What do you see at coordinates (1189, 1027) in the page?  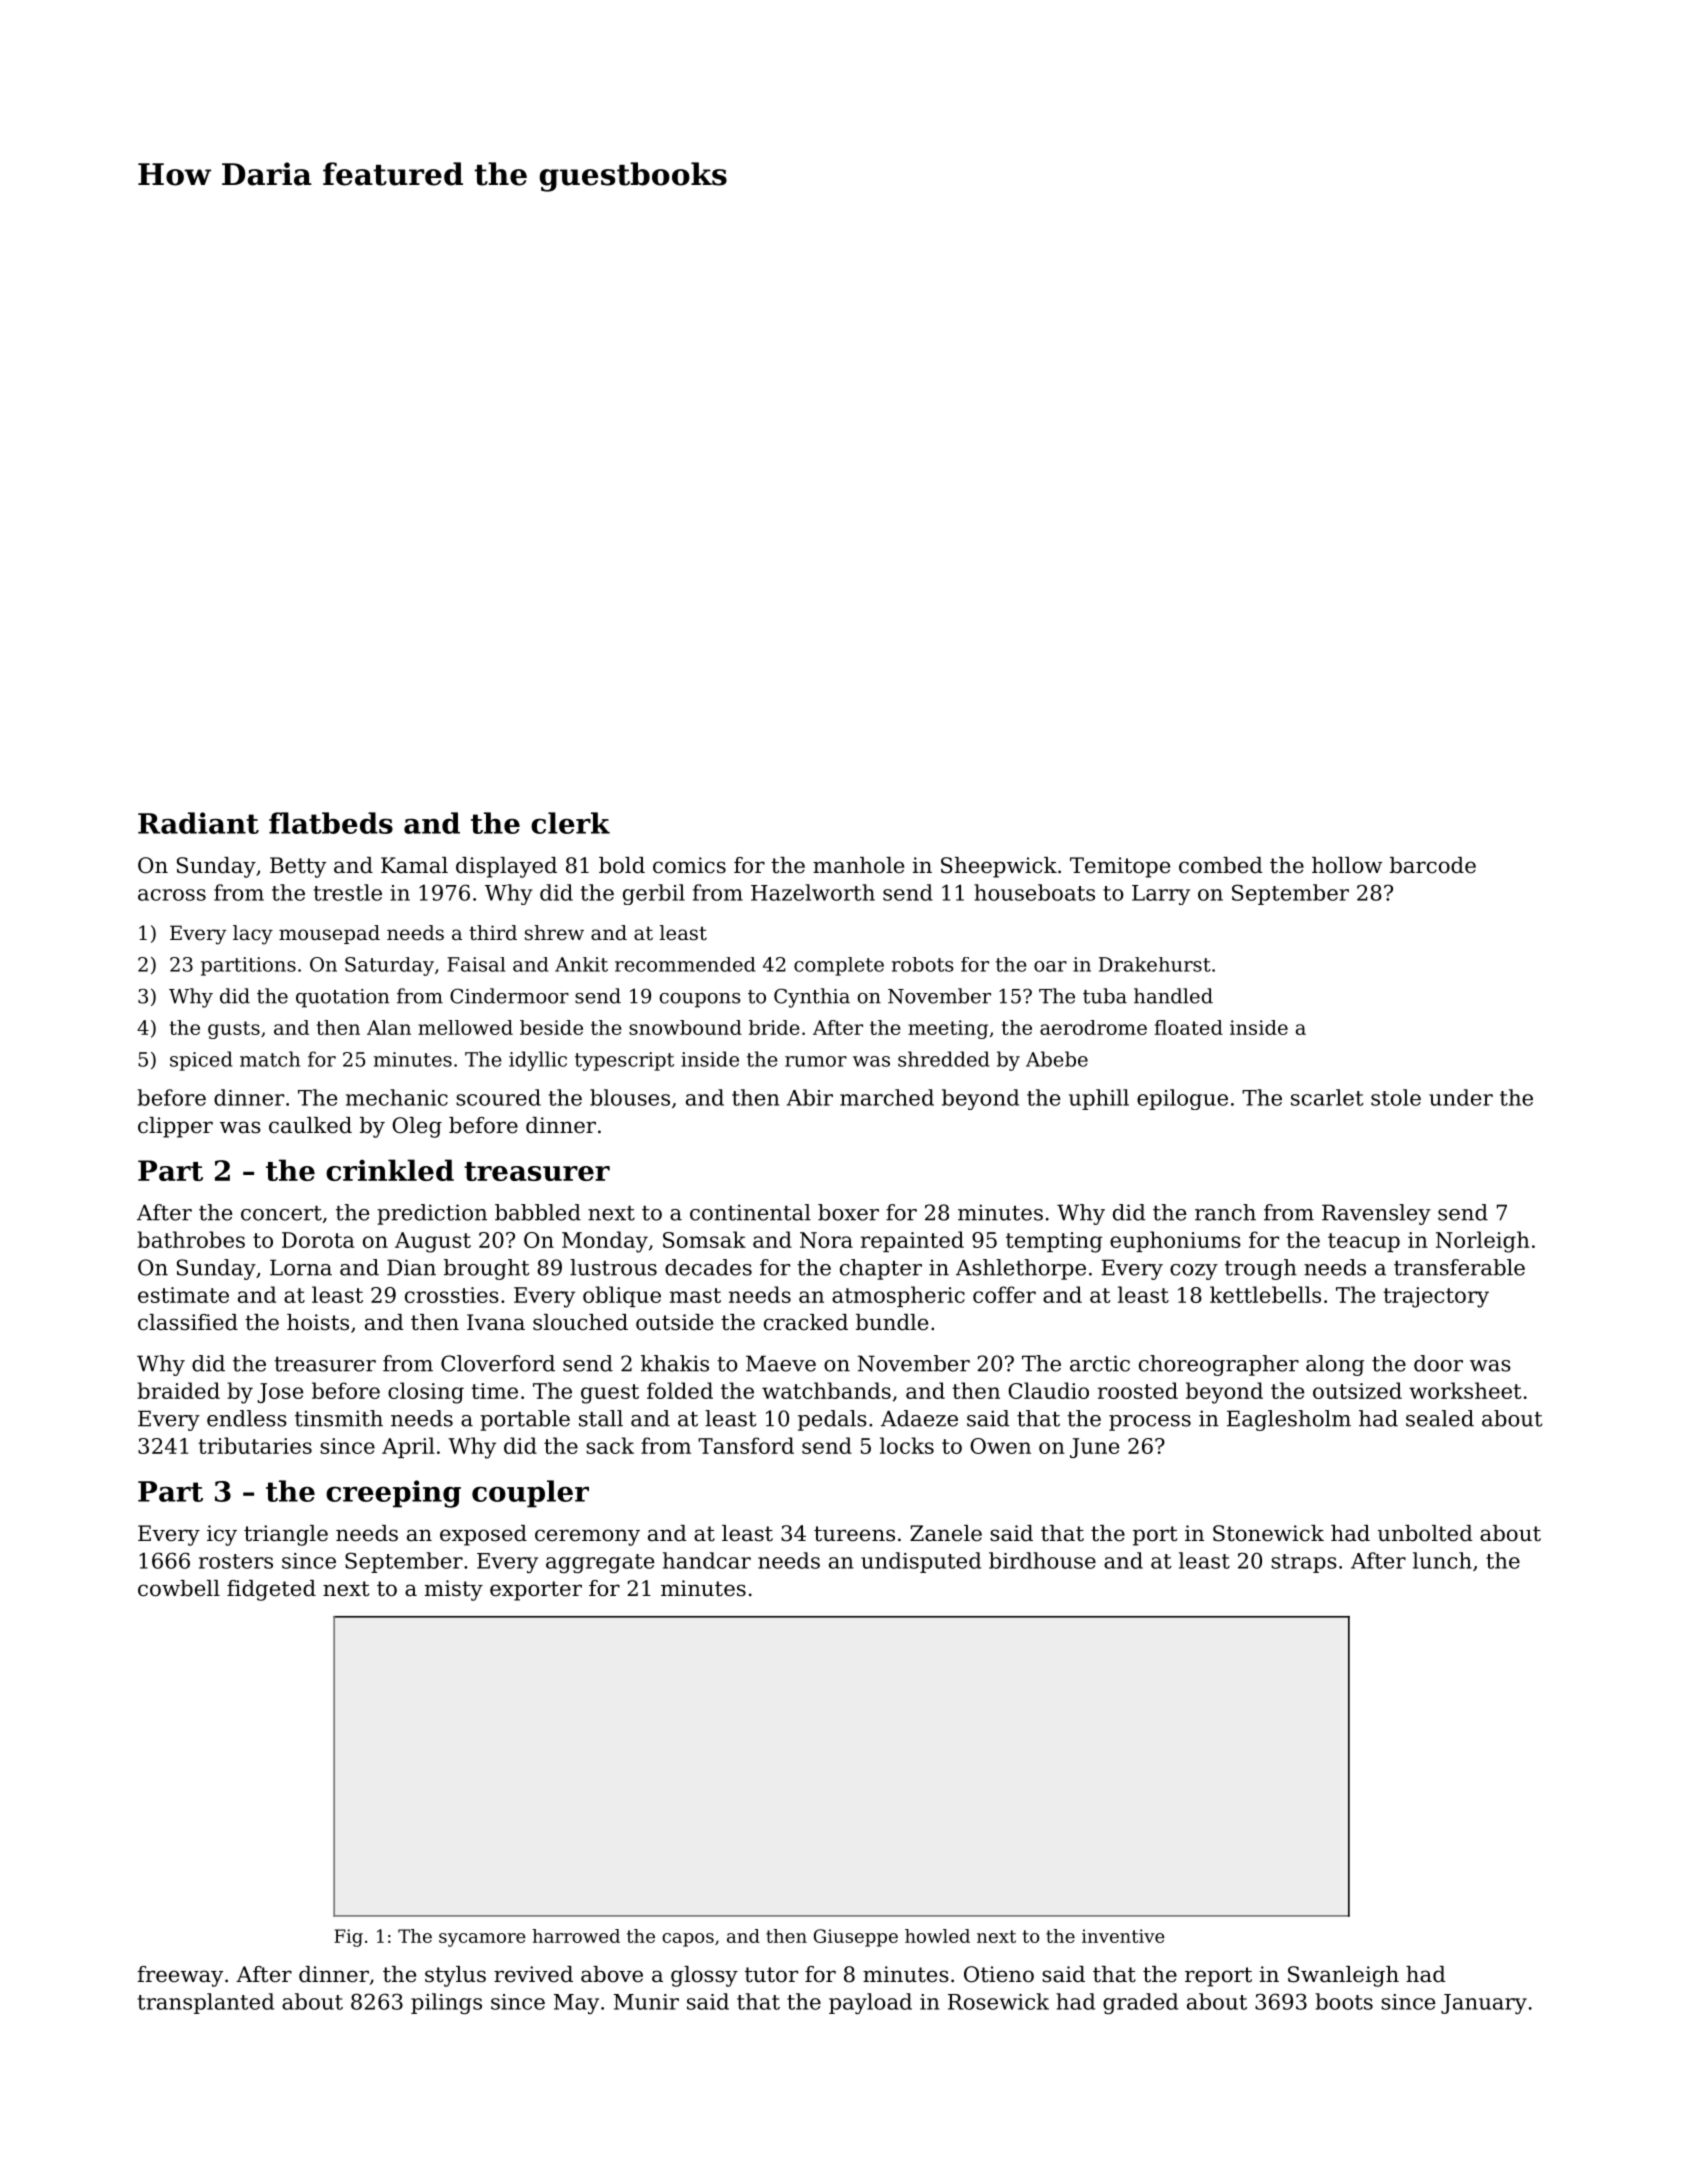 I see `floated` at bounding box center [1189, 1027].
